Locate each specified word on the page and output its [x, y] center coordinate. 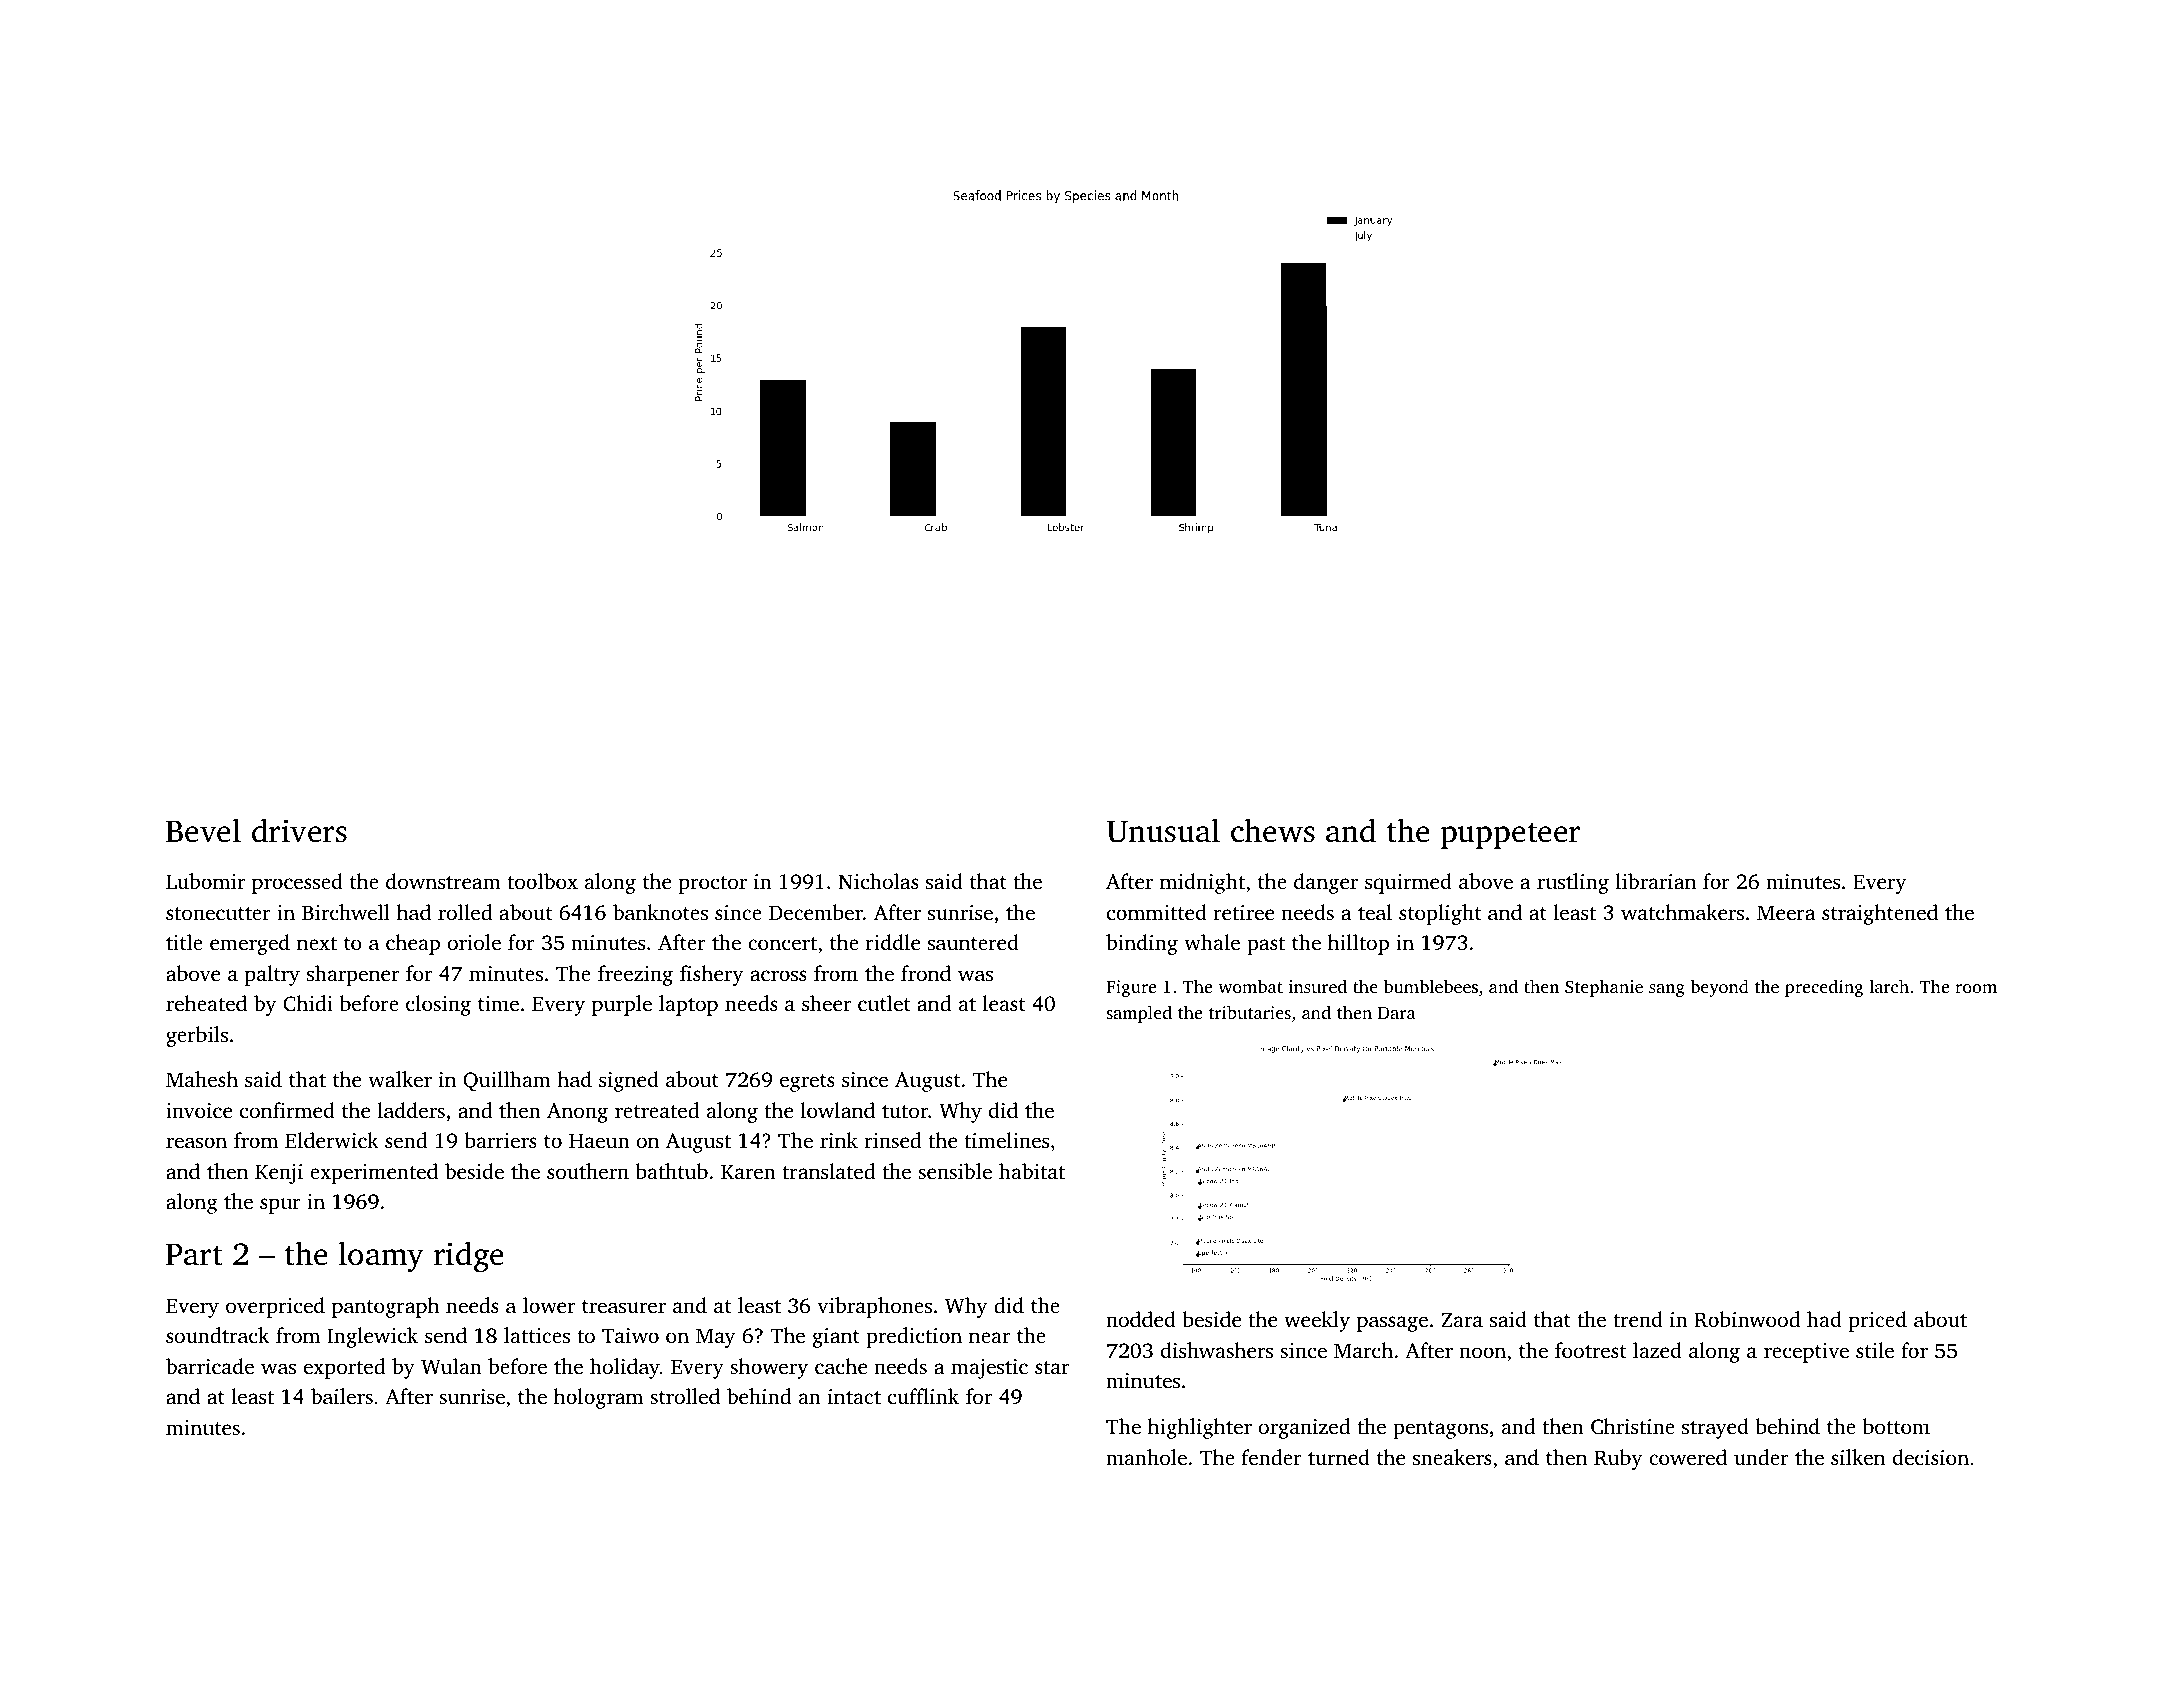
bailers [342, 1396]
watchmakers [1682, 912]
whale [1212, 942]
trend [1638, 1319]
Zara [1462, 1319]
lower [549, 1305]
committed [1157, 912]
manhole [1146, 1457]
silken [1858, 1457]
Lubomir [205, 881]
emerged [250, 944]
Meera [1786, 912]
